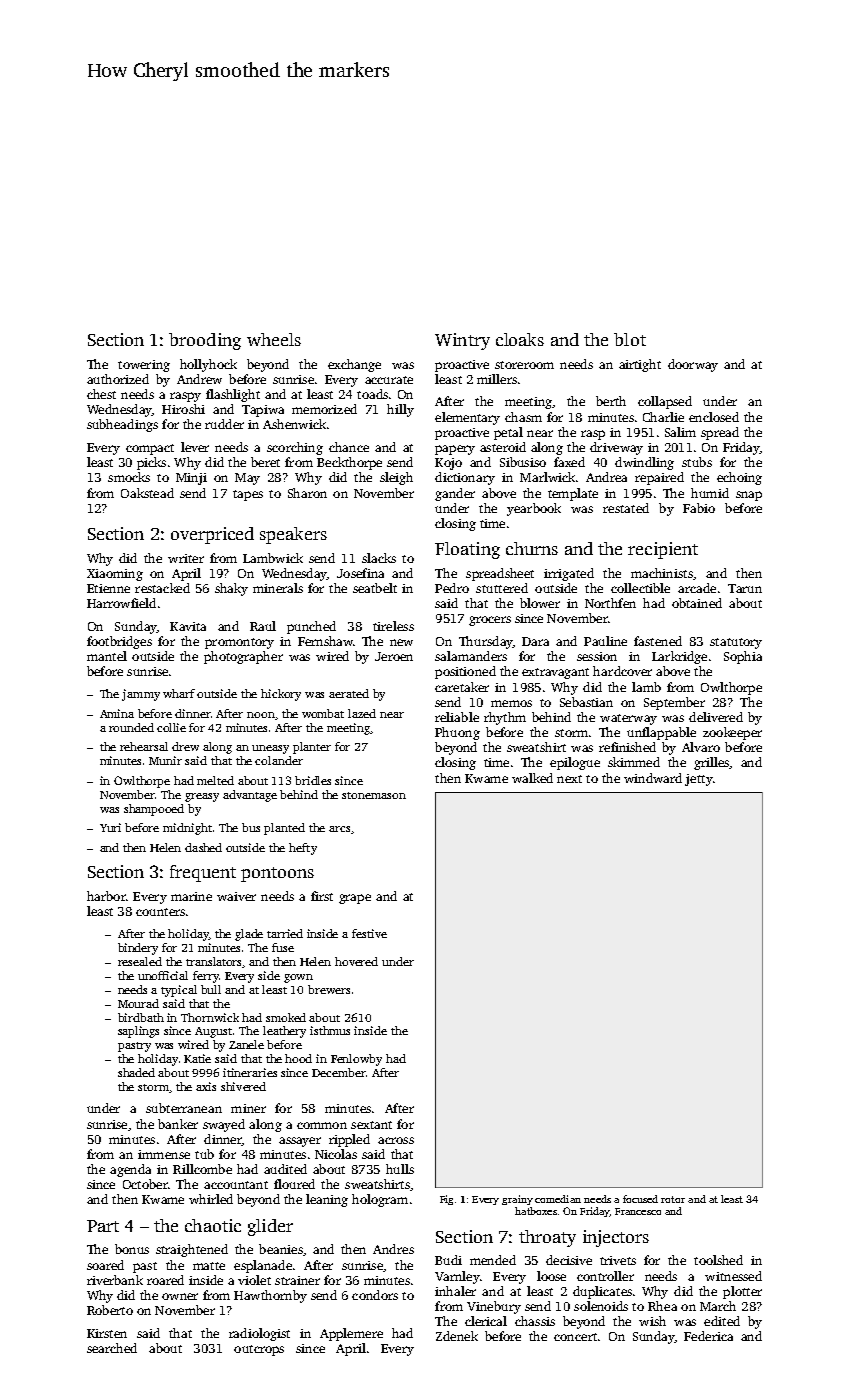 Image resolution: width=849 pixels, height=1400 pixels. Describe the element at coordinates (457, 1336) in the screenshot. I see `Zdenek` at that location.
